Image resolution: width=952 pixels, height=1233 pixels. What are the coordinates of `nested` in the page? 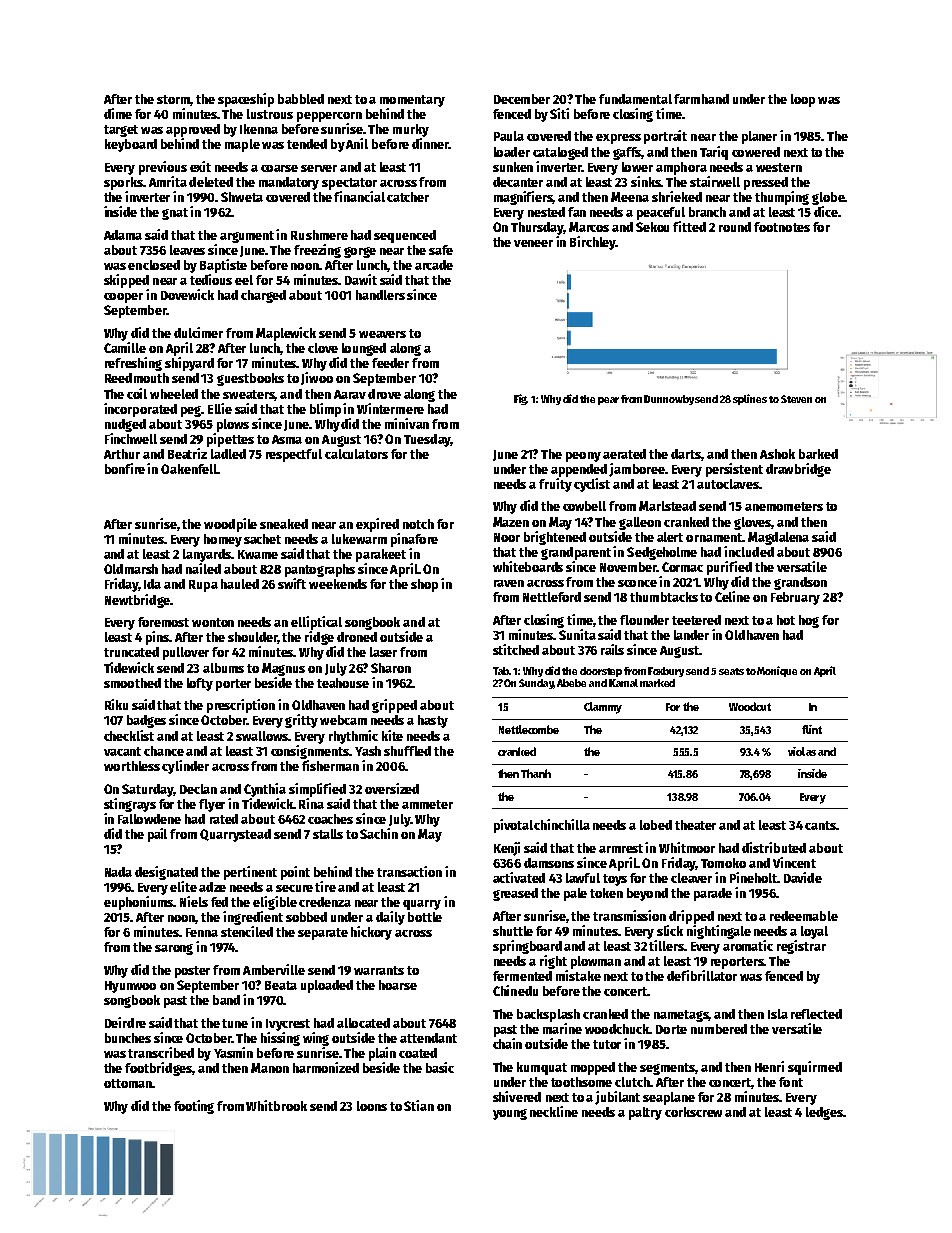 It's located at (546, 212).
